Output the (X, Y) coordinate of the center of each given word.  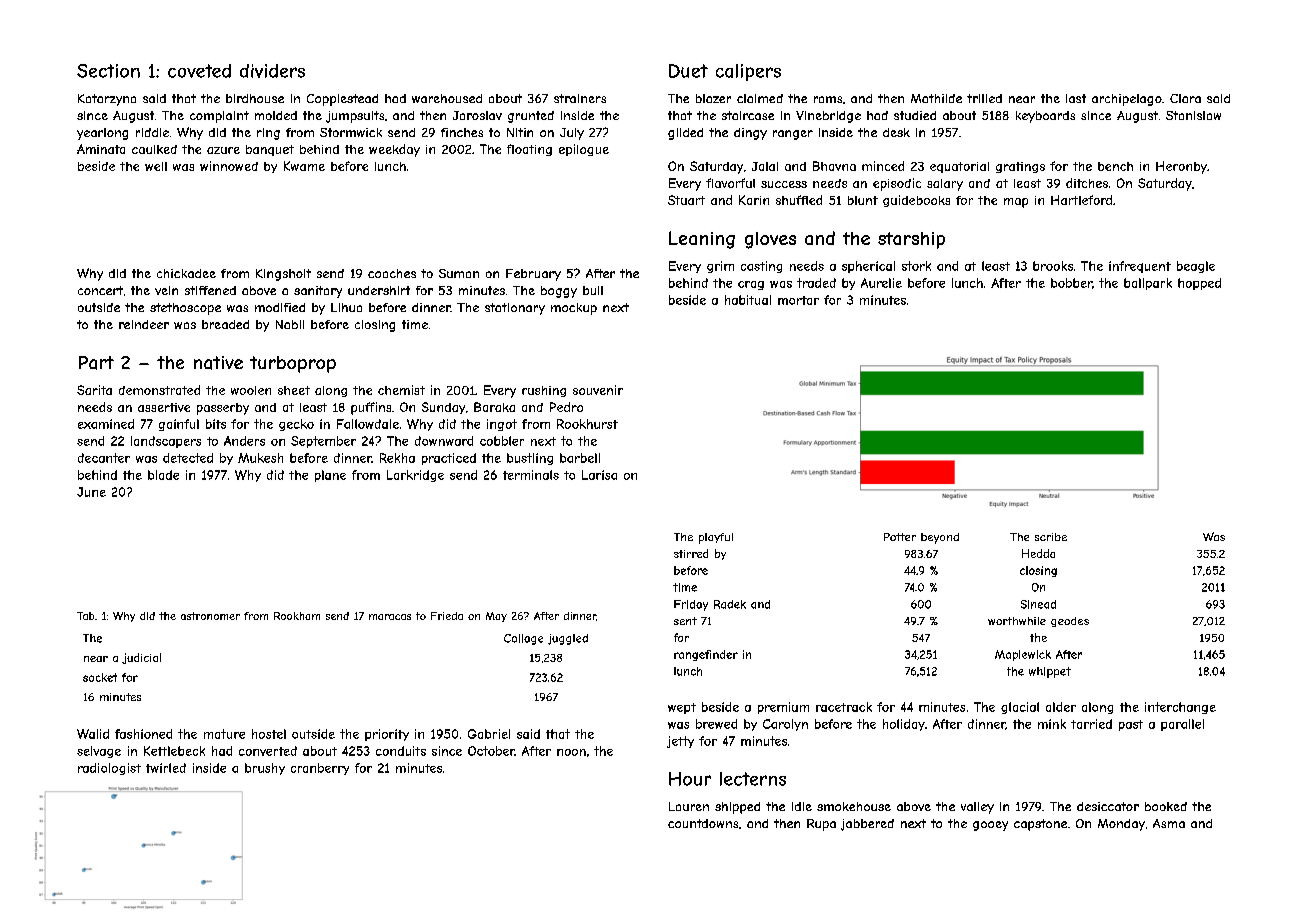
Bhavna (834, 166)
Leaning (702, 240)
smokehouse (854, 806)
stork (916, 266)
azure (223, 150)
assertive (164, 407)
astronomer (210, 616)
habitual (748, 300)
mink (1052, 724)
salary (945, 185)
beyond (940, 538)
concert (100, 290)
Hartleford (1081, 200)
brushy (265, 769)
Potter (900, 537)
